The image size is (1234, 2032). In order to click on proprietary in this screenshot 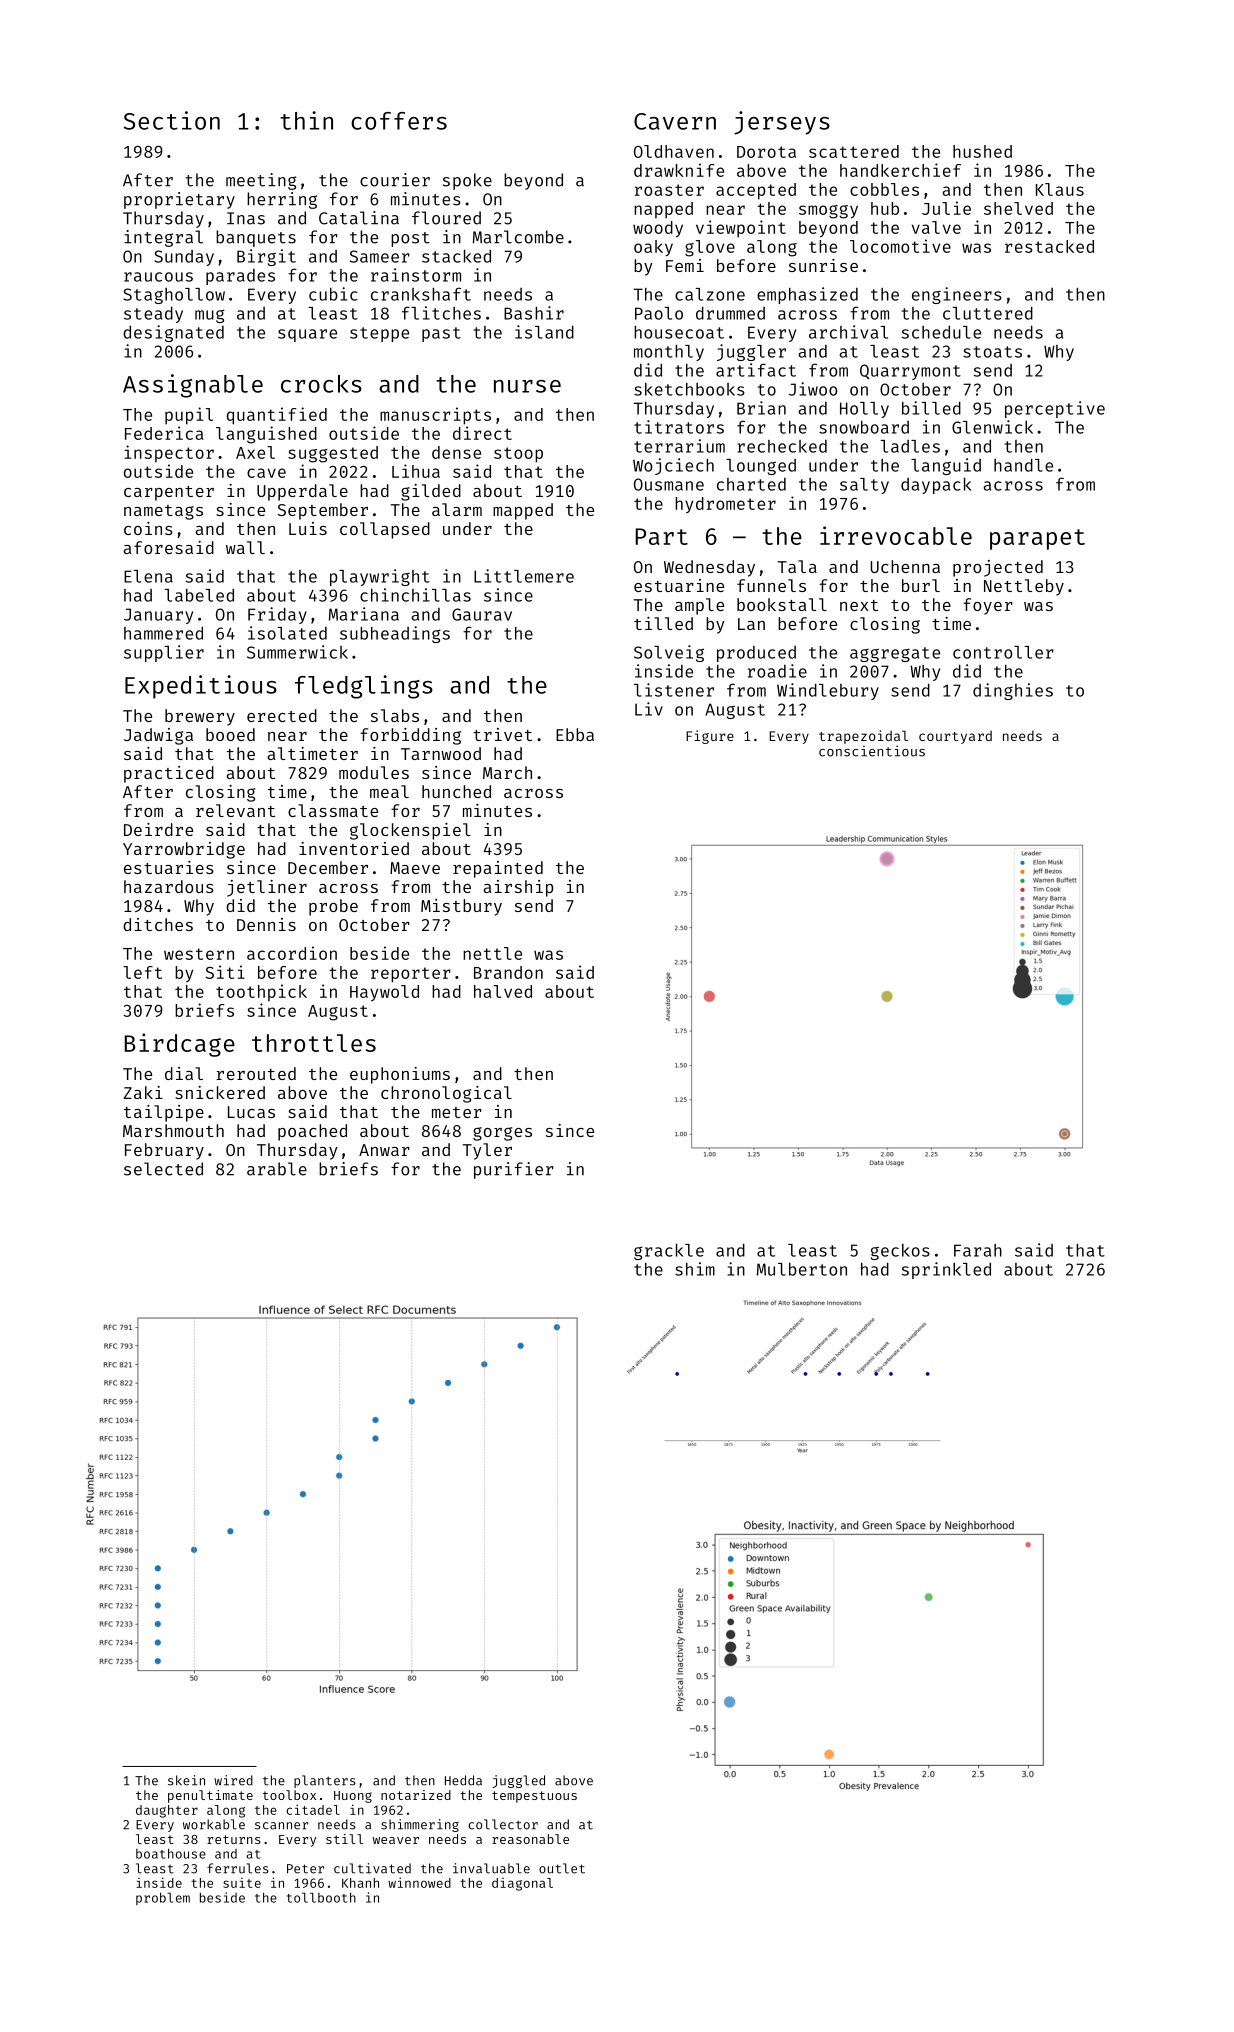, I will do `click(179, 200)`.
